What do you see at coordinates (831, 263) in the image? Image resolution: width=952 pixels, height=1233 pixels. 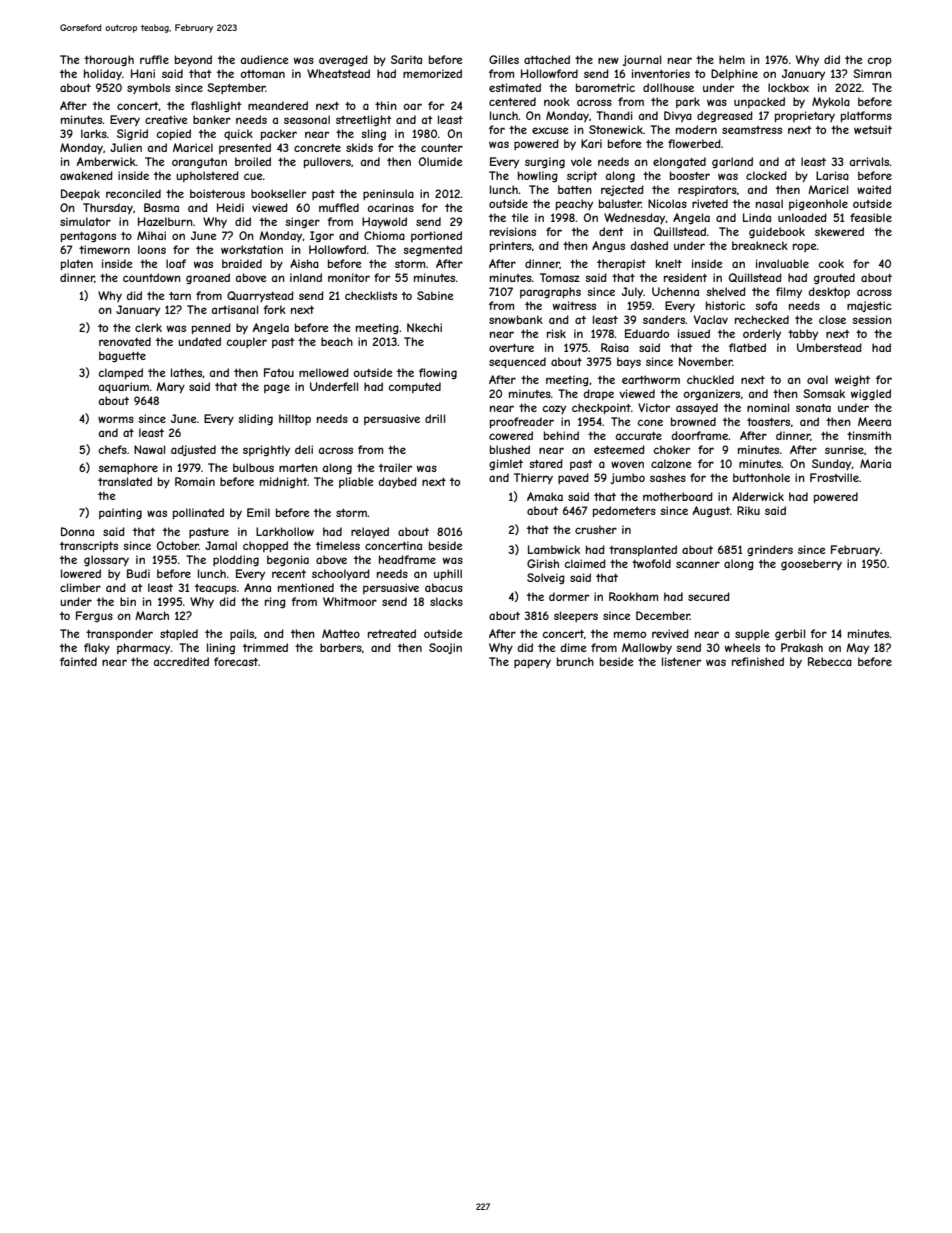 I see `cook` at bounding box center [831, 263].
